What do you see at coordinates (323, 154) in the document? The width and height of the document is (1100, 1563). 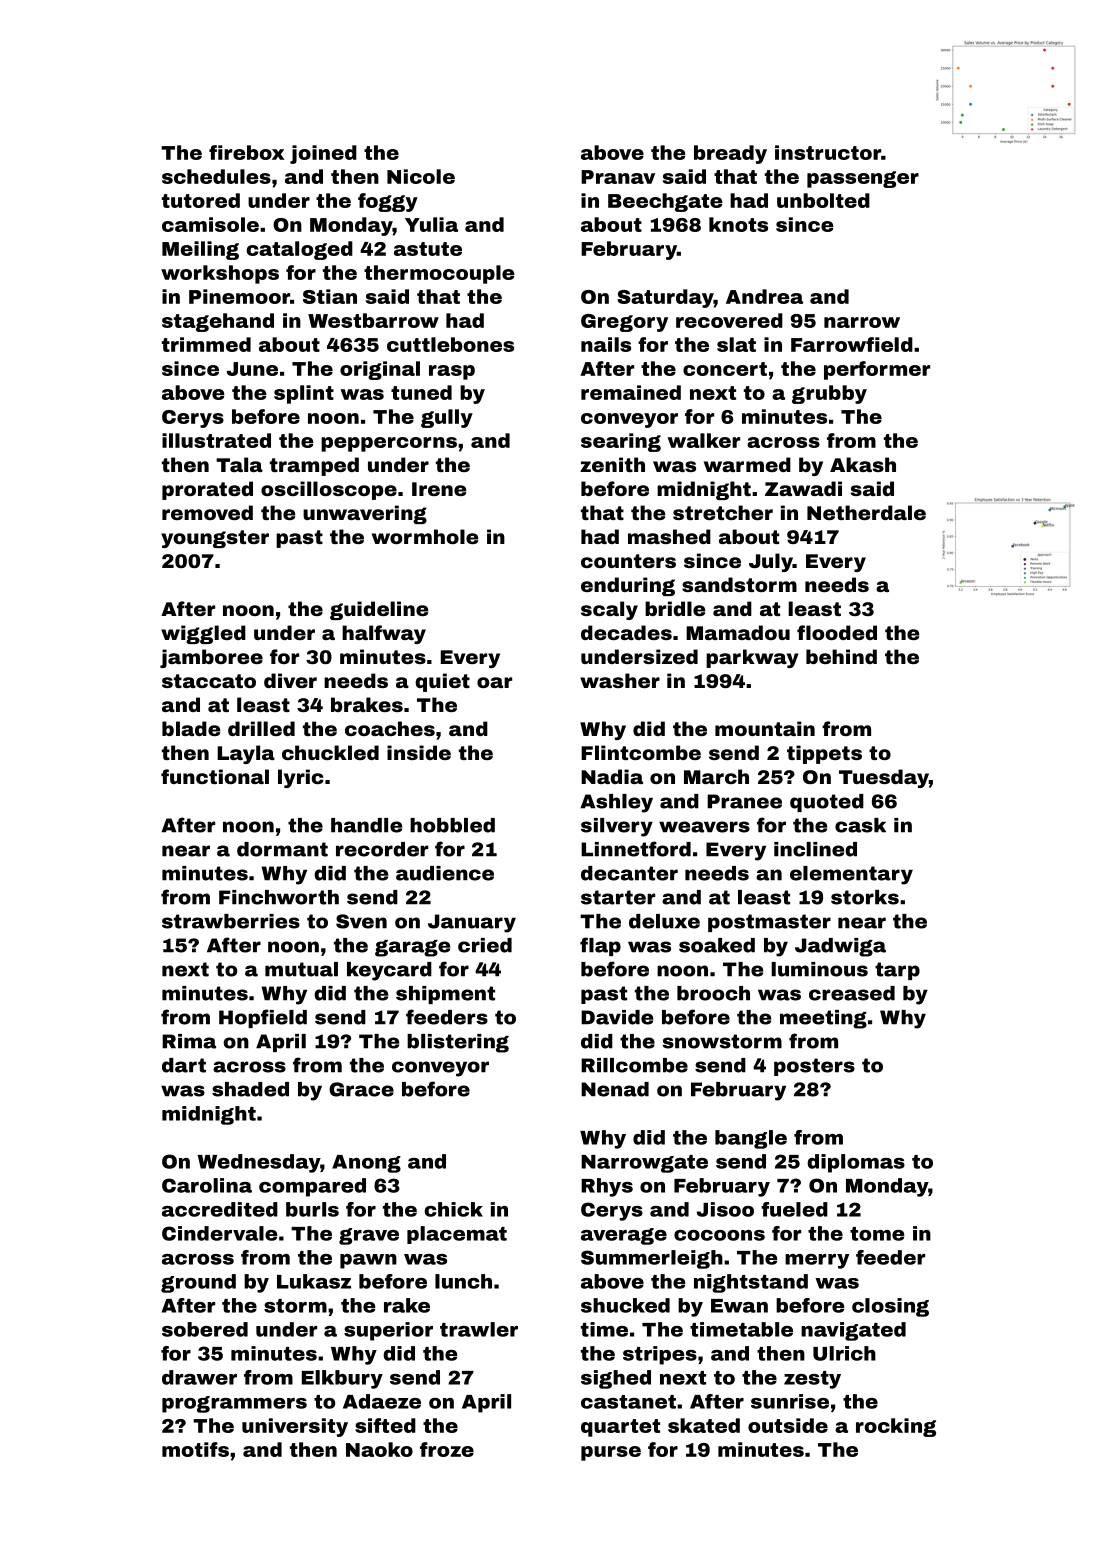 I see `joined` at bounding box center [323, 154].
